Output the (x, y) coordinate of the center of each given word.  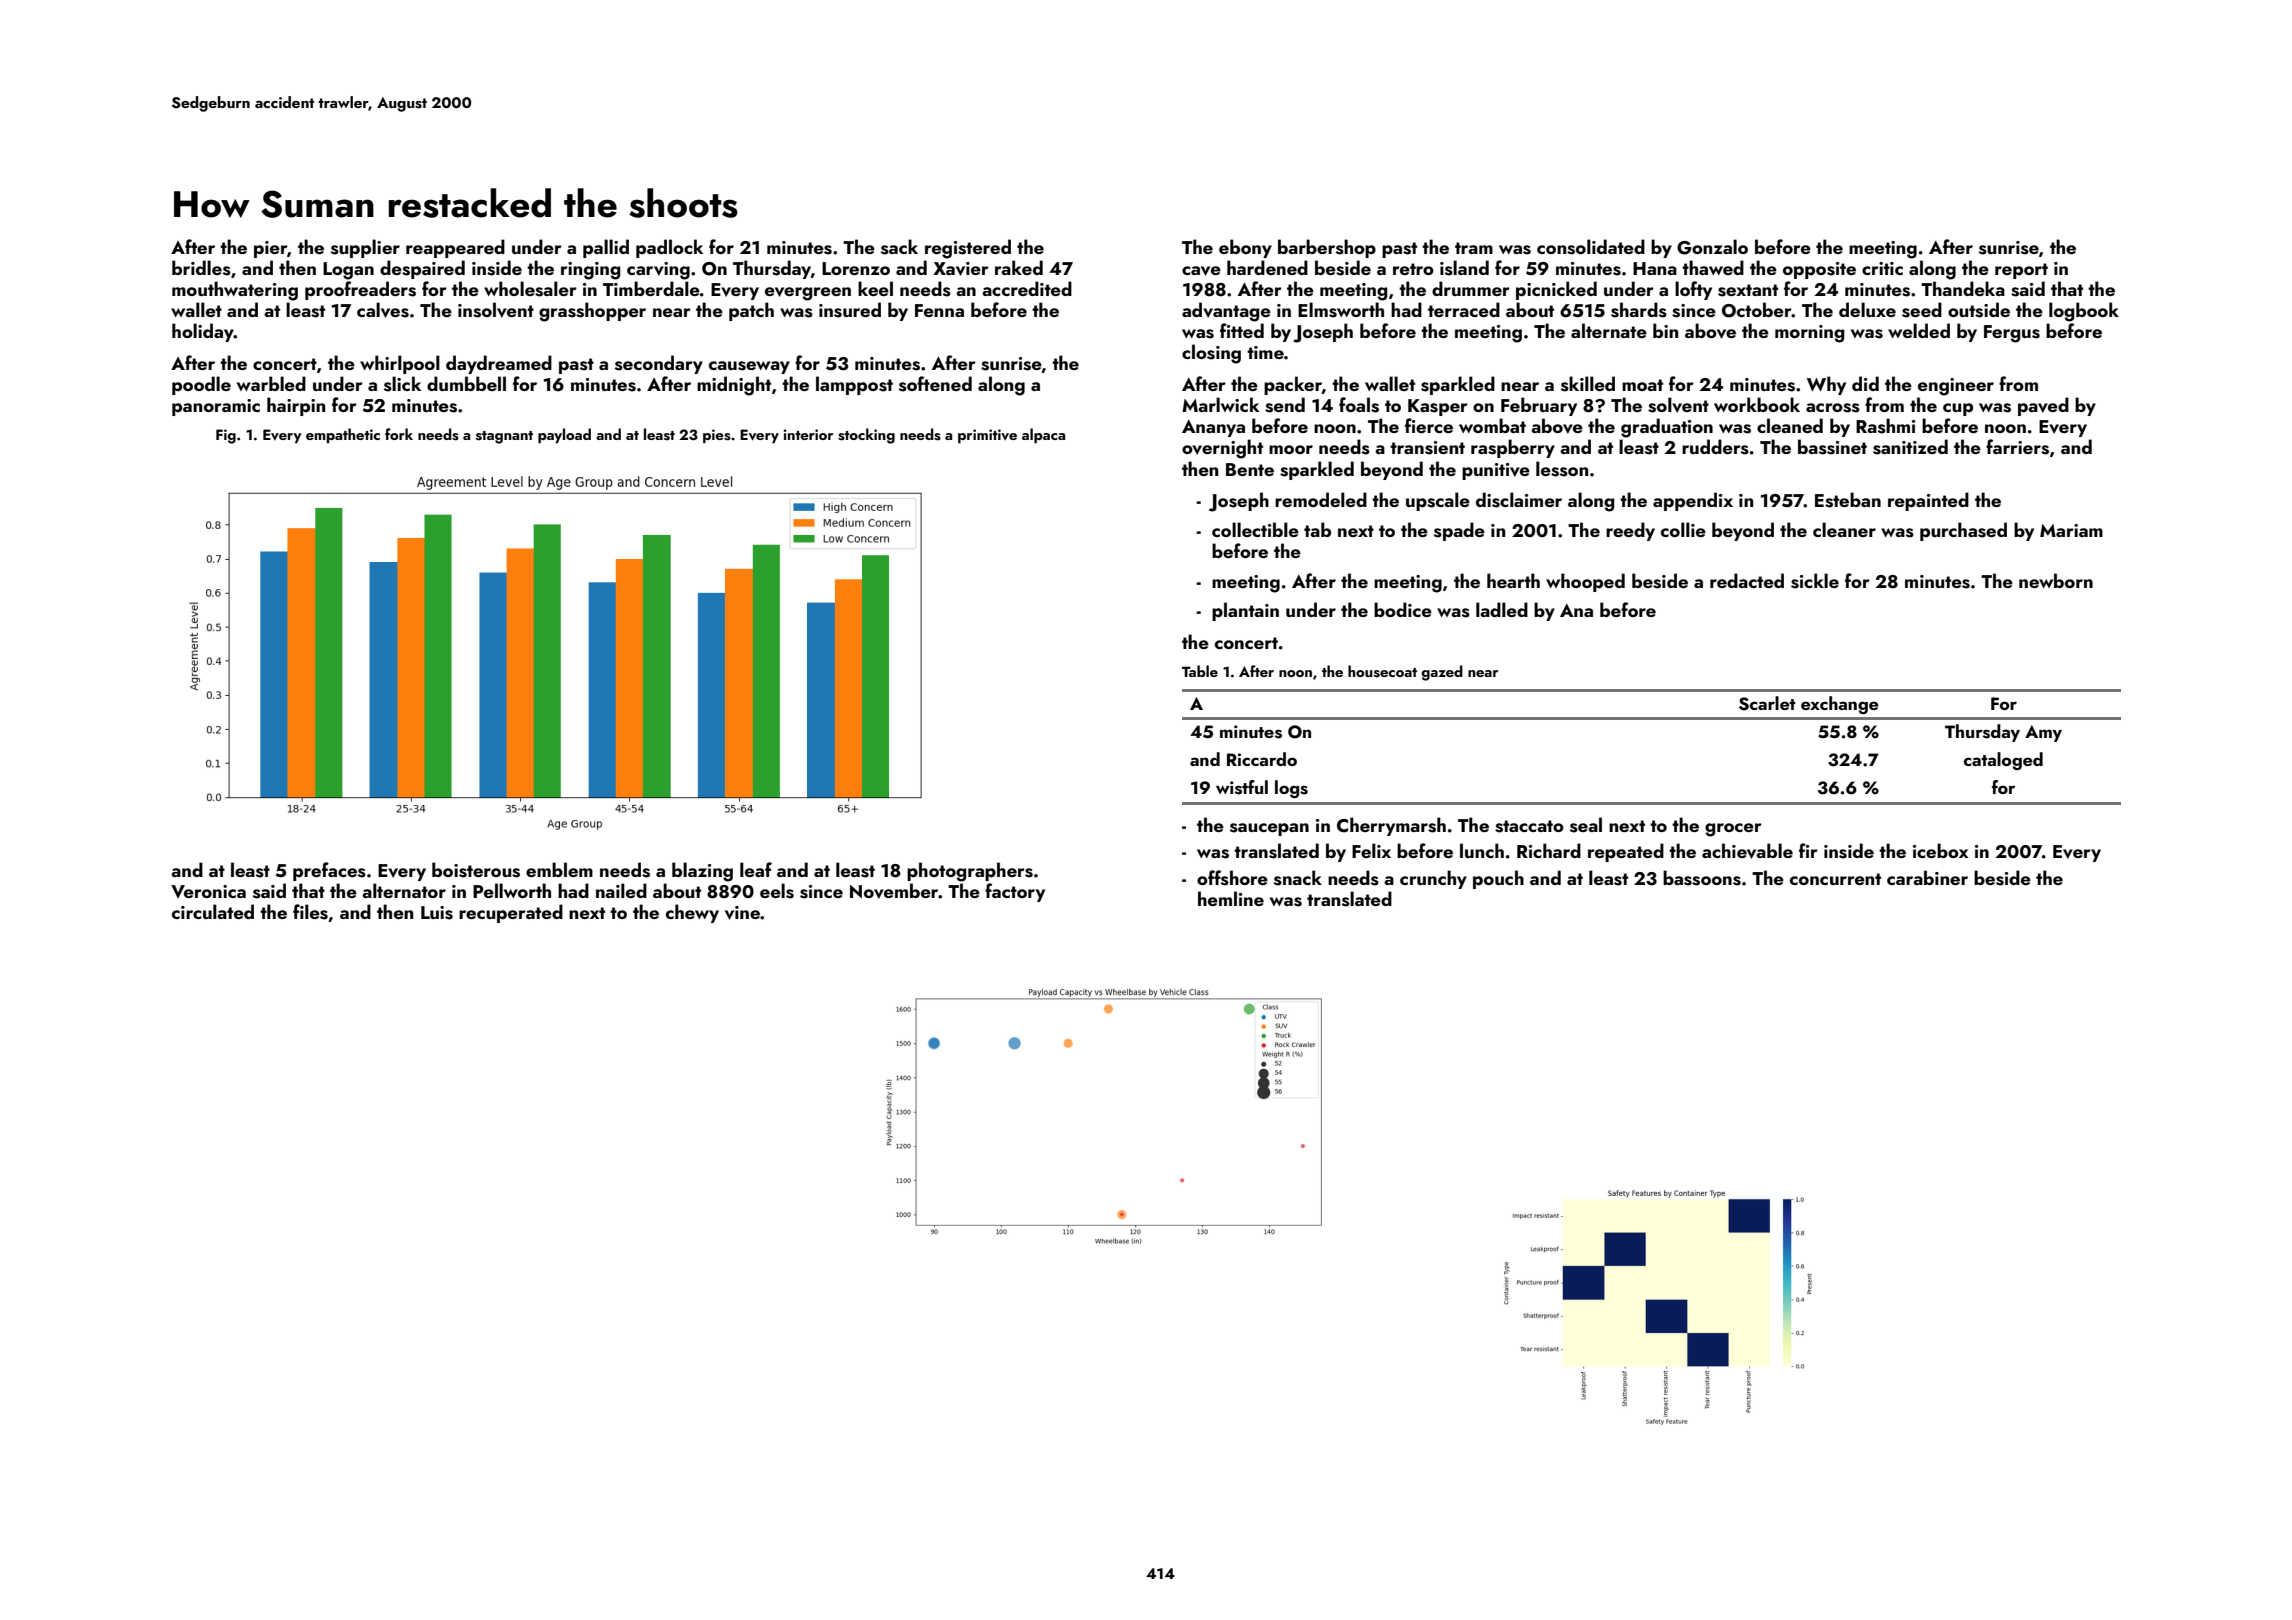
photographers (970, 872)
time (1265, 352)
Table (1200, 671)
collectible (1255, 529)
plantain (1245, 611)
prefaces (329, 871)
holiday (203, 332)
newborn (2056, 580)
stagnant (504, 437)
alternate (1609, 330)
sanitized (1910, 447)
